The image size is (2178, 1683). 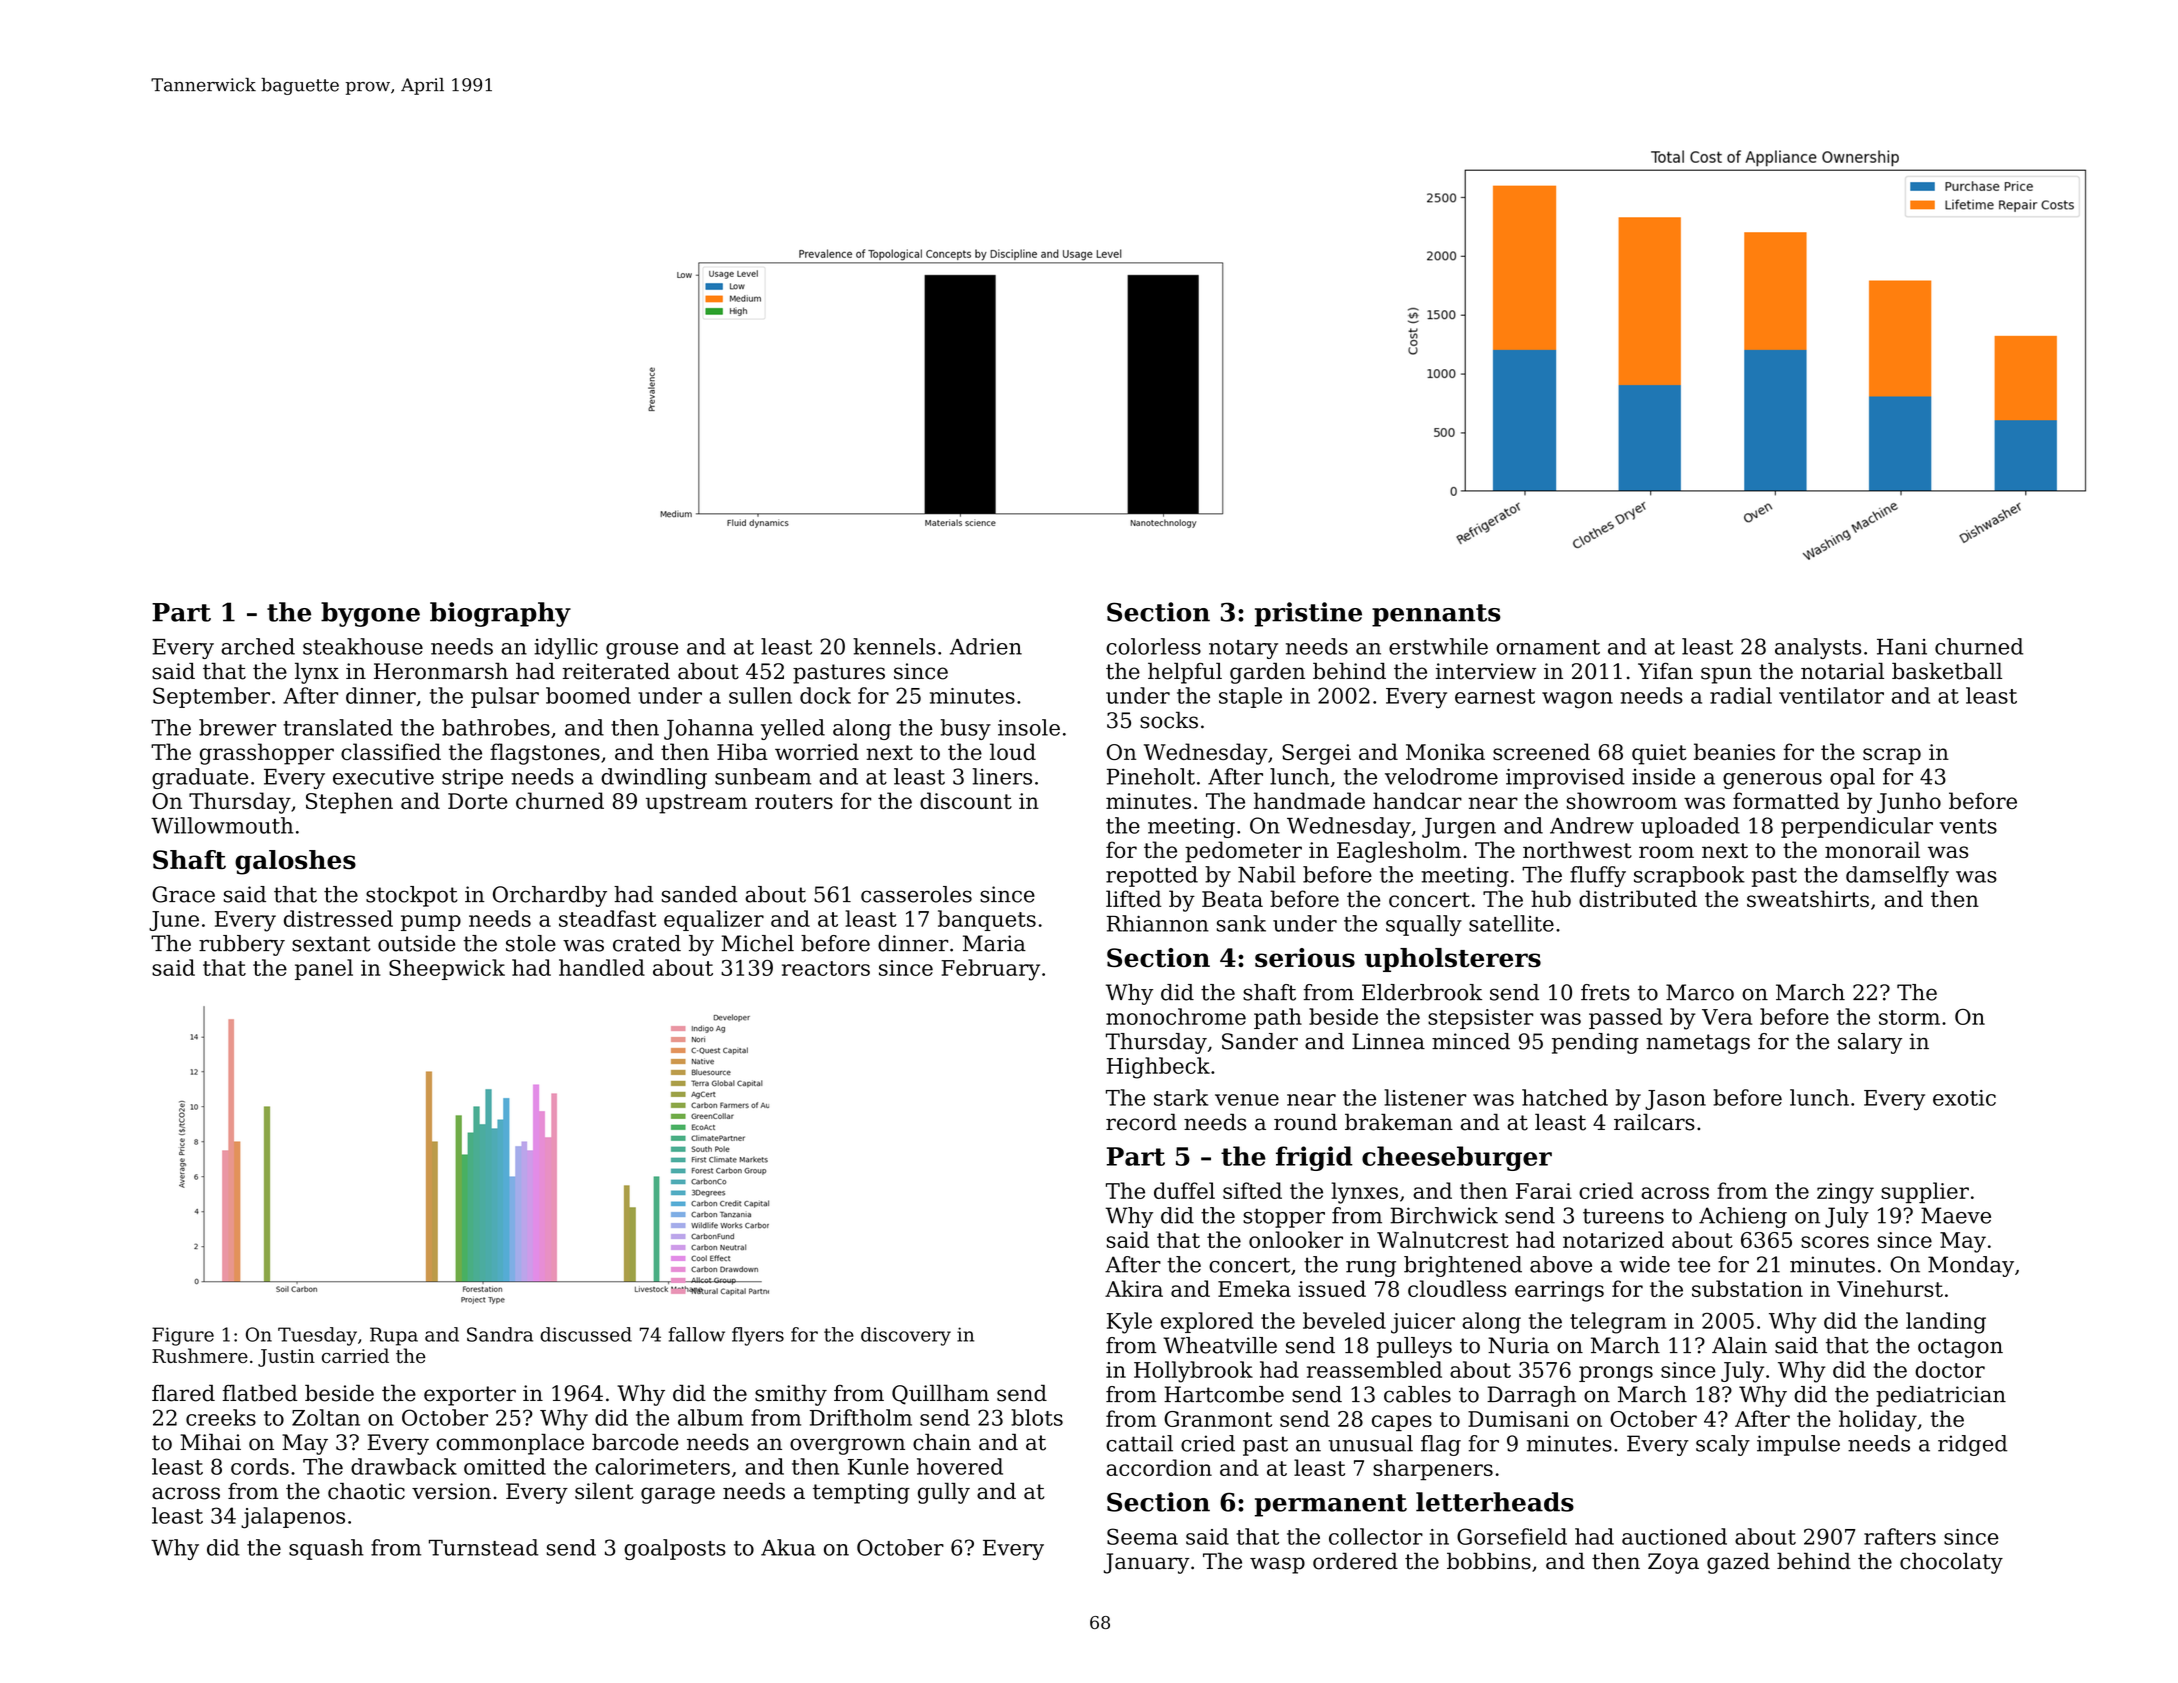 What do you see at coordinates (326, 1549) in the image?
I see `squash` at bounding box center [326, 1549].
